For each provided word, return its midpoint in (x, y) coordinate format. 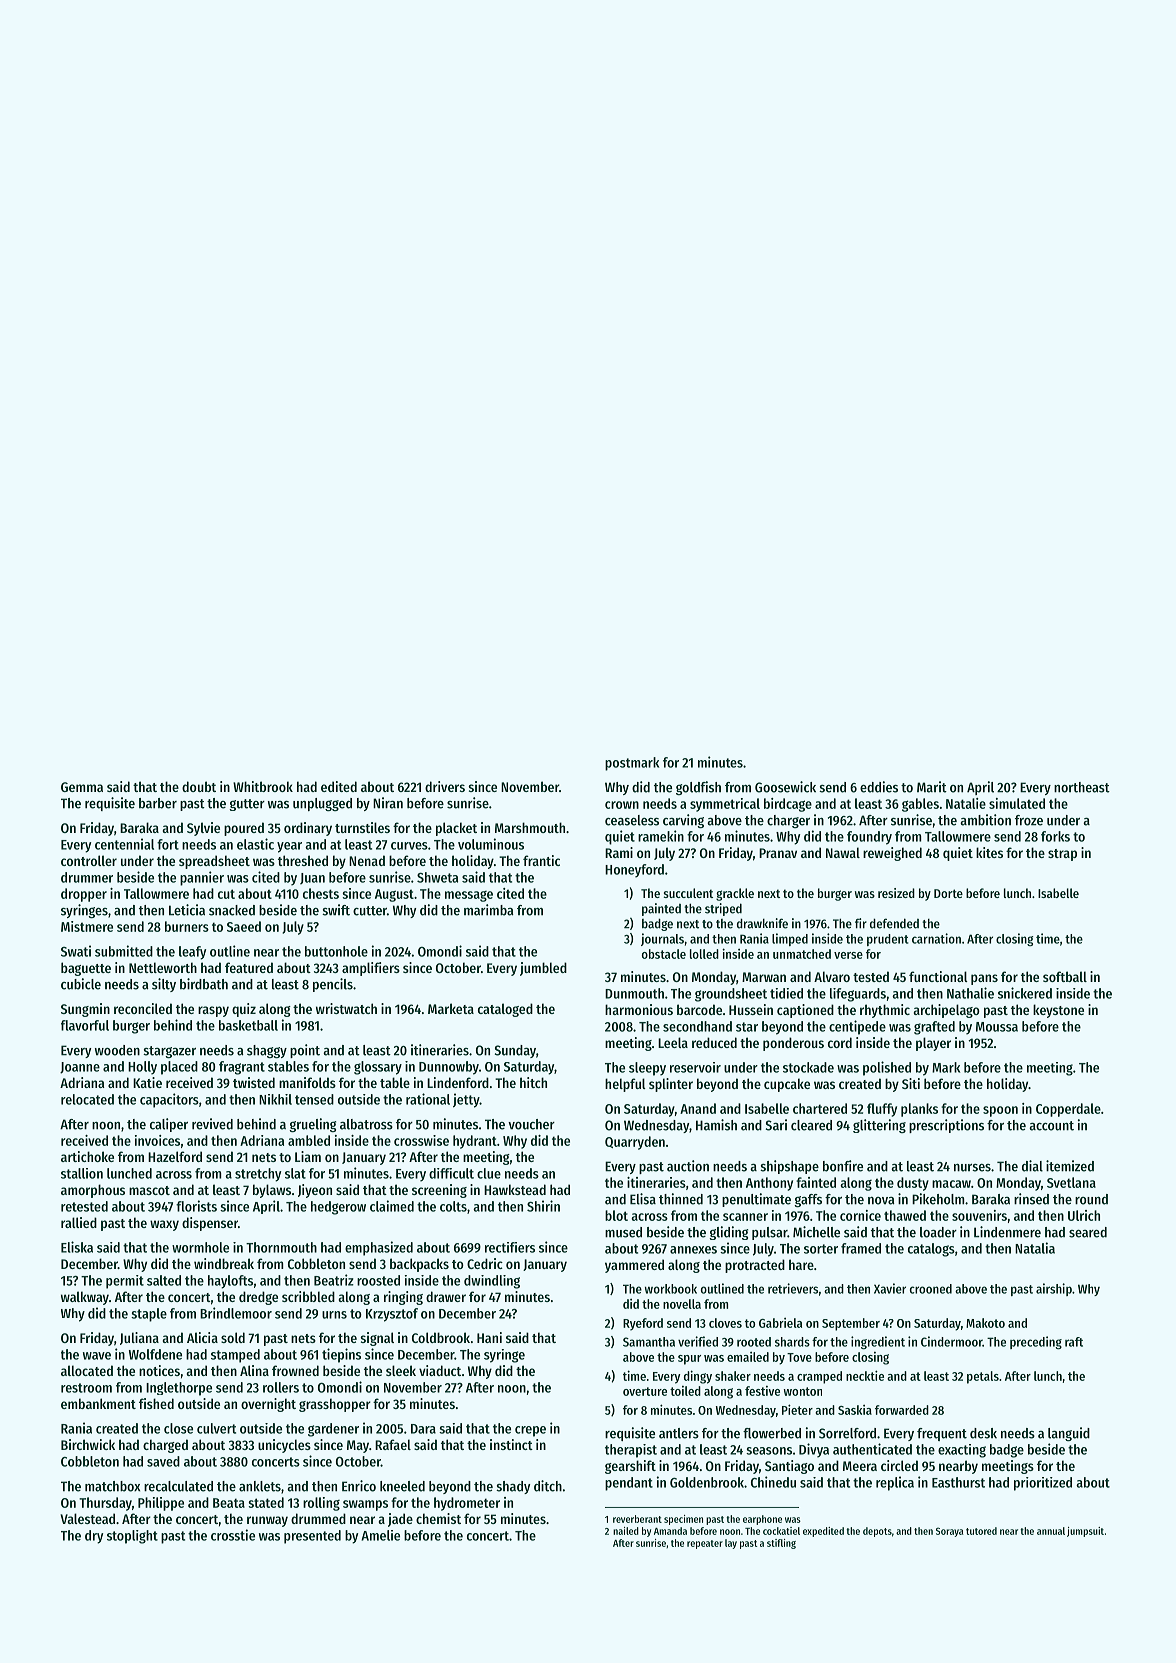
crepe (530, 1431)
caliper (169, 1125)
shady (513, 1487)
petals (983, 1377)
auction (688, 1166)
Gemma (82, 787)
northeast (1082, 787)
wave (97, 1356)
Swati (76, 951)
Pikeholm (938, 1199)
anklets (260, 1486)
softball (1065, 976)
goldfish (698, 788)
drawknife (762, 923)
